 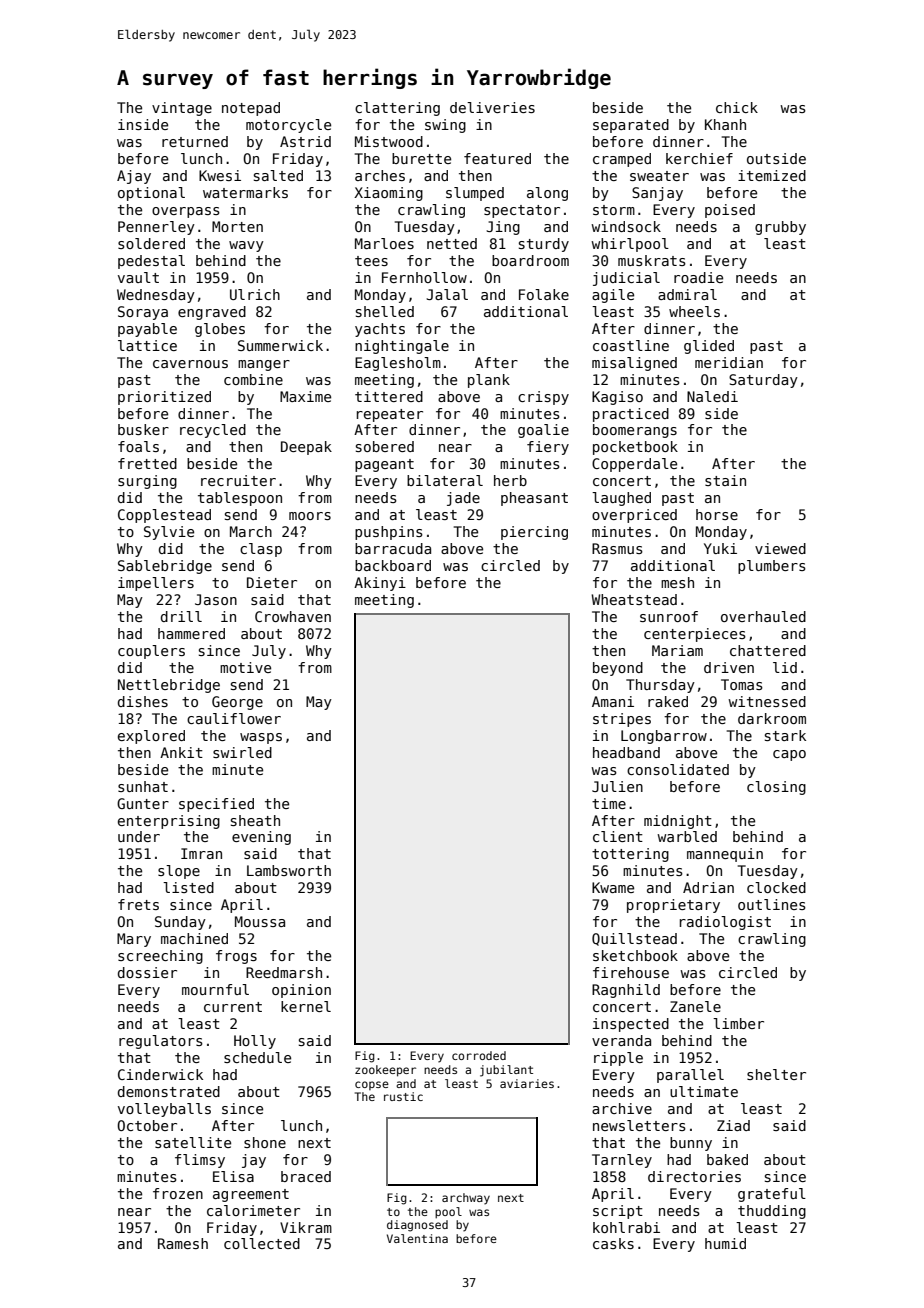 I want to click on calorimeter, so click(x=253, y=1210).
